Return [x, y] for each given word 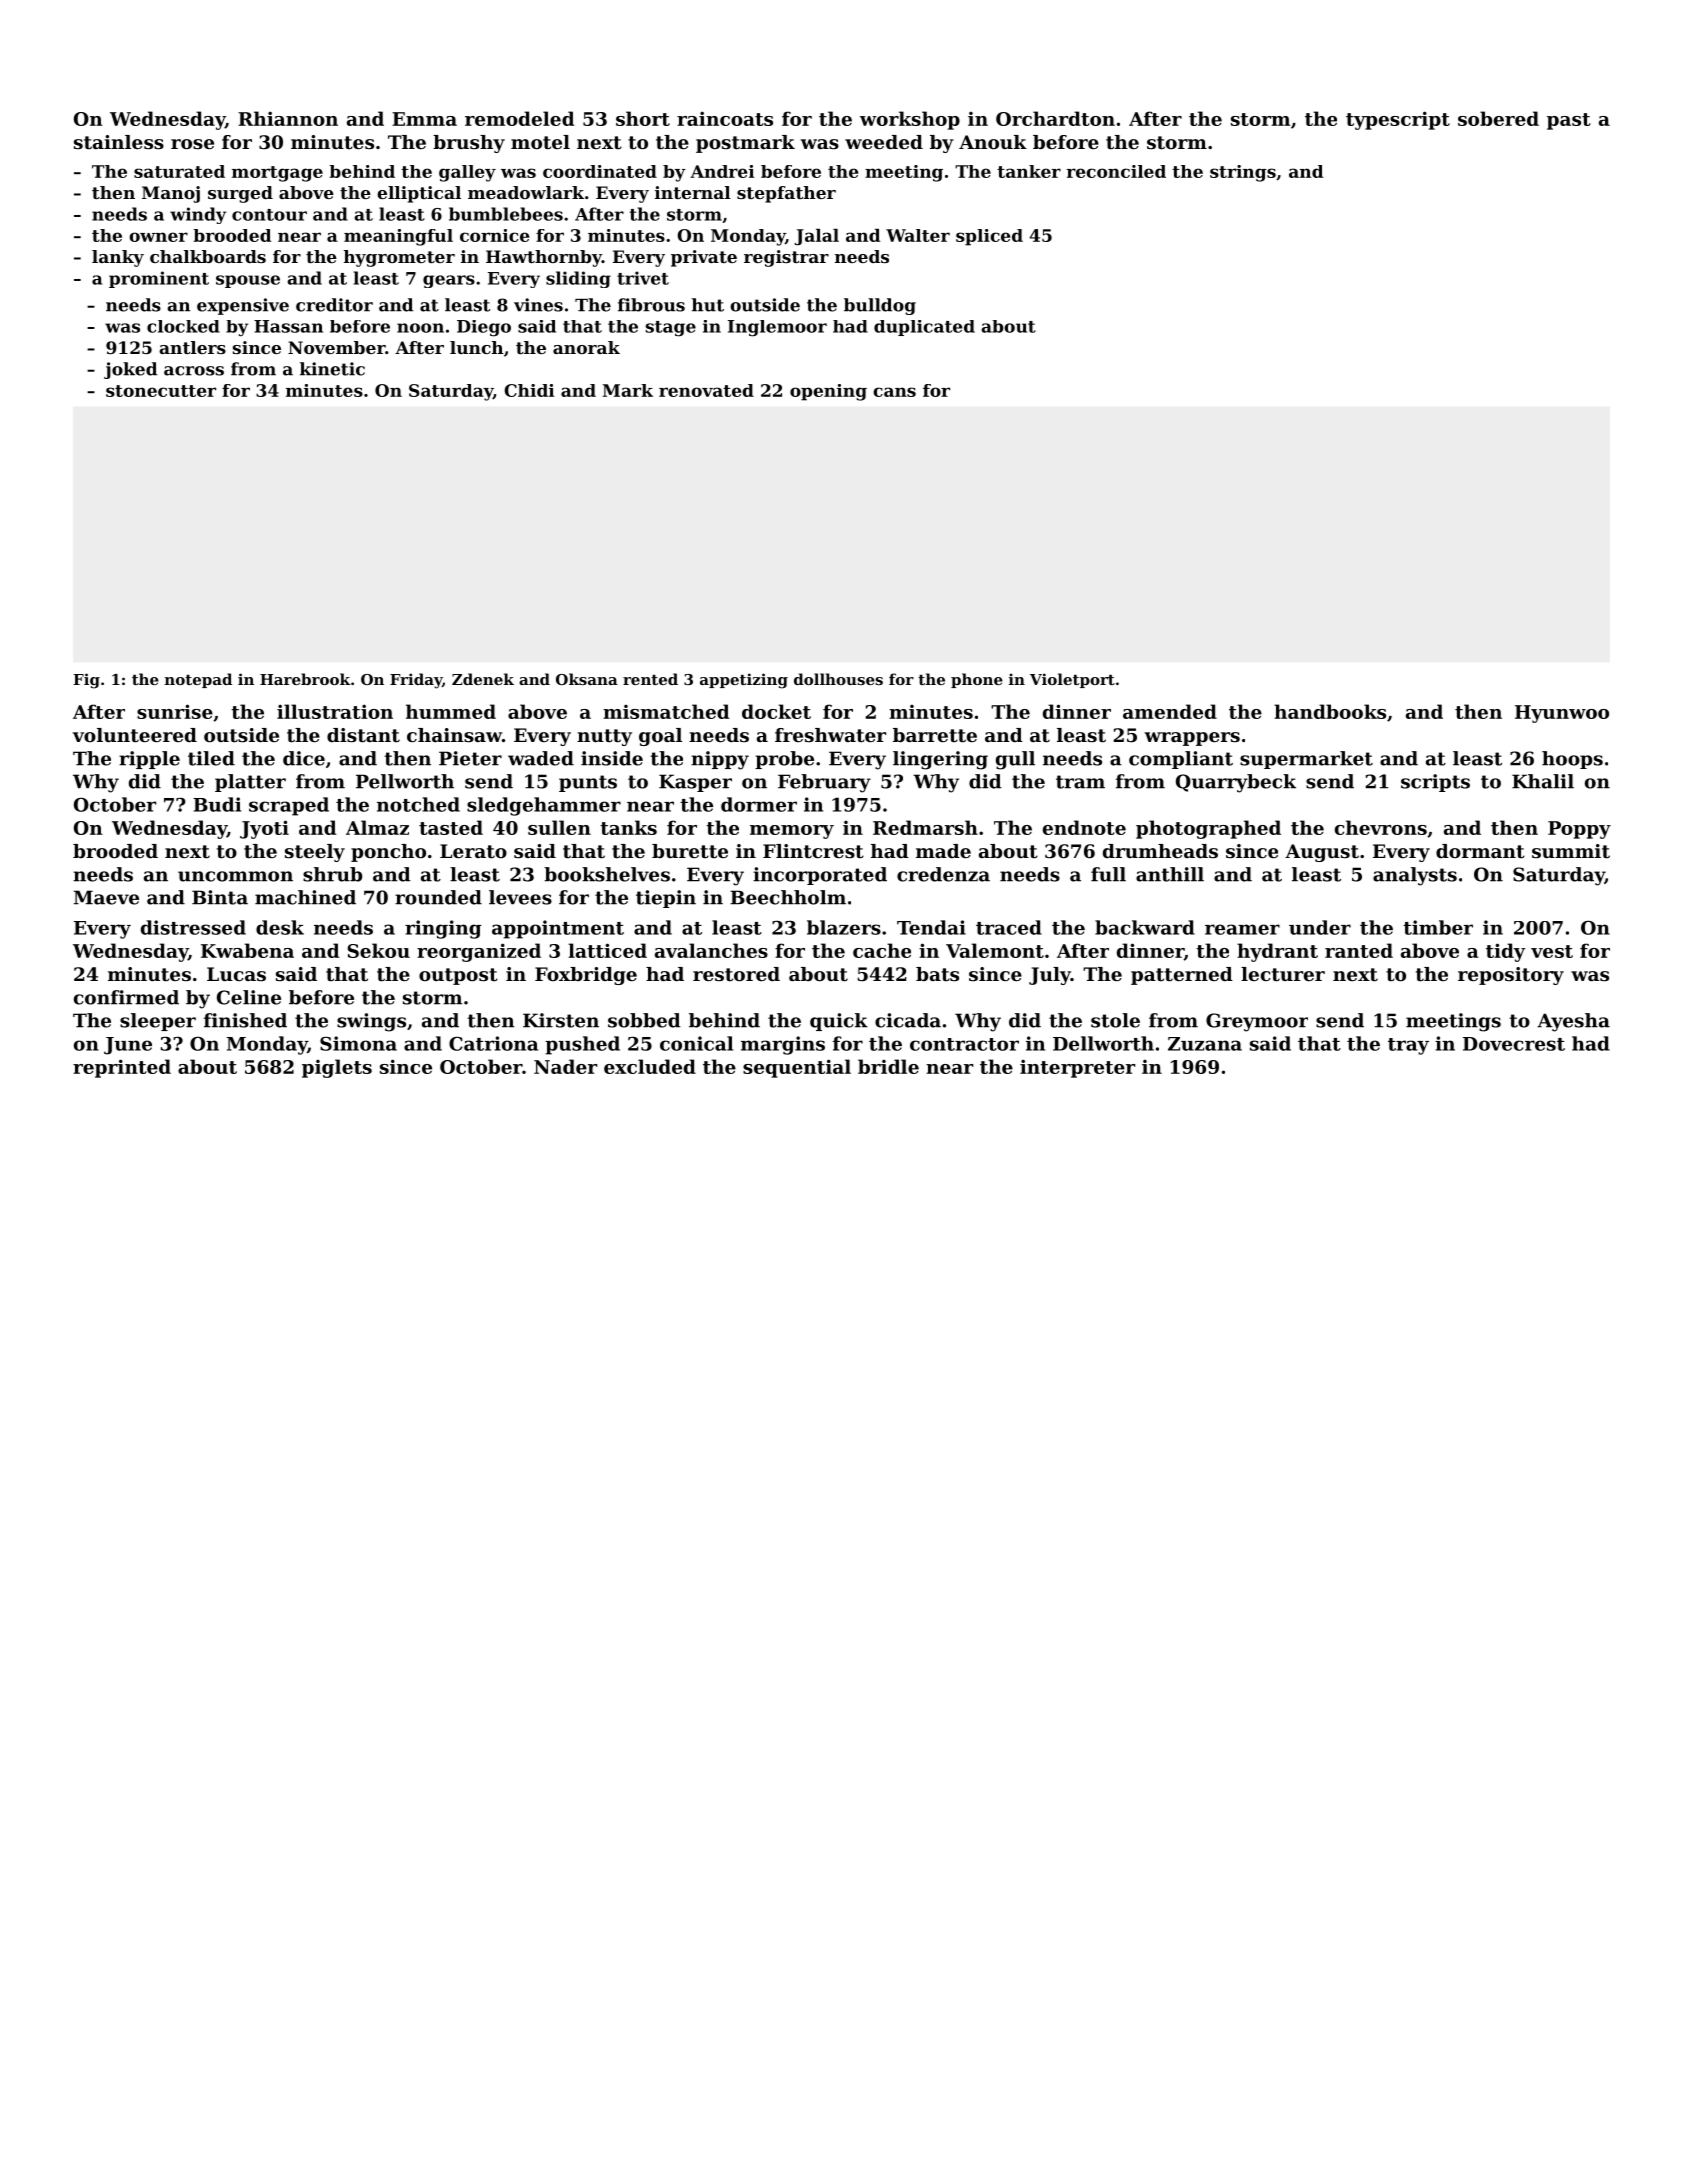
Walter [918, 235]
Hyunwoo [1562, 714]
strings [1243, 173]
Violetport [1072, 680]
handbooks [1330, 711]
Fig [86, 681]
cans [894, 392]
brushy [469, 144]
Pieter [470, 758]
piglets [337, 1068]
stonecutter [161, 391]
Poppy [1579, 830]
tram [1080, 782]
